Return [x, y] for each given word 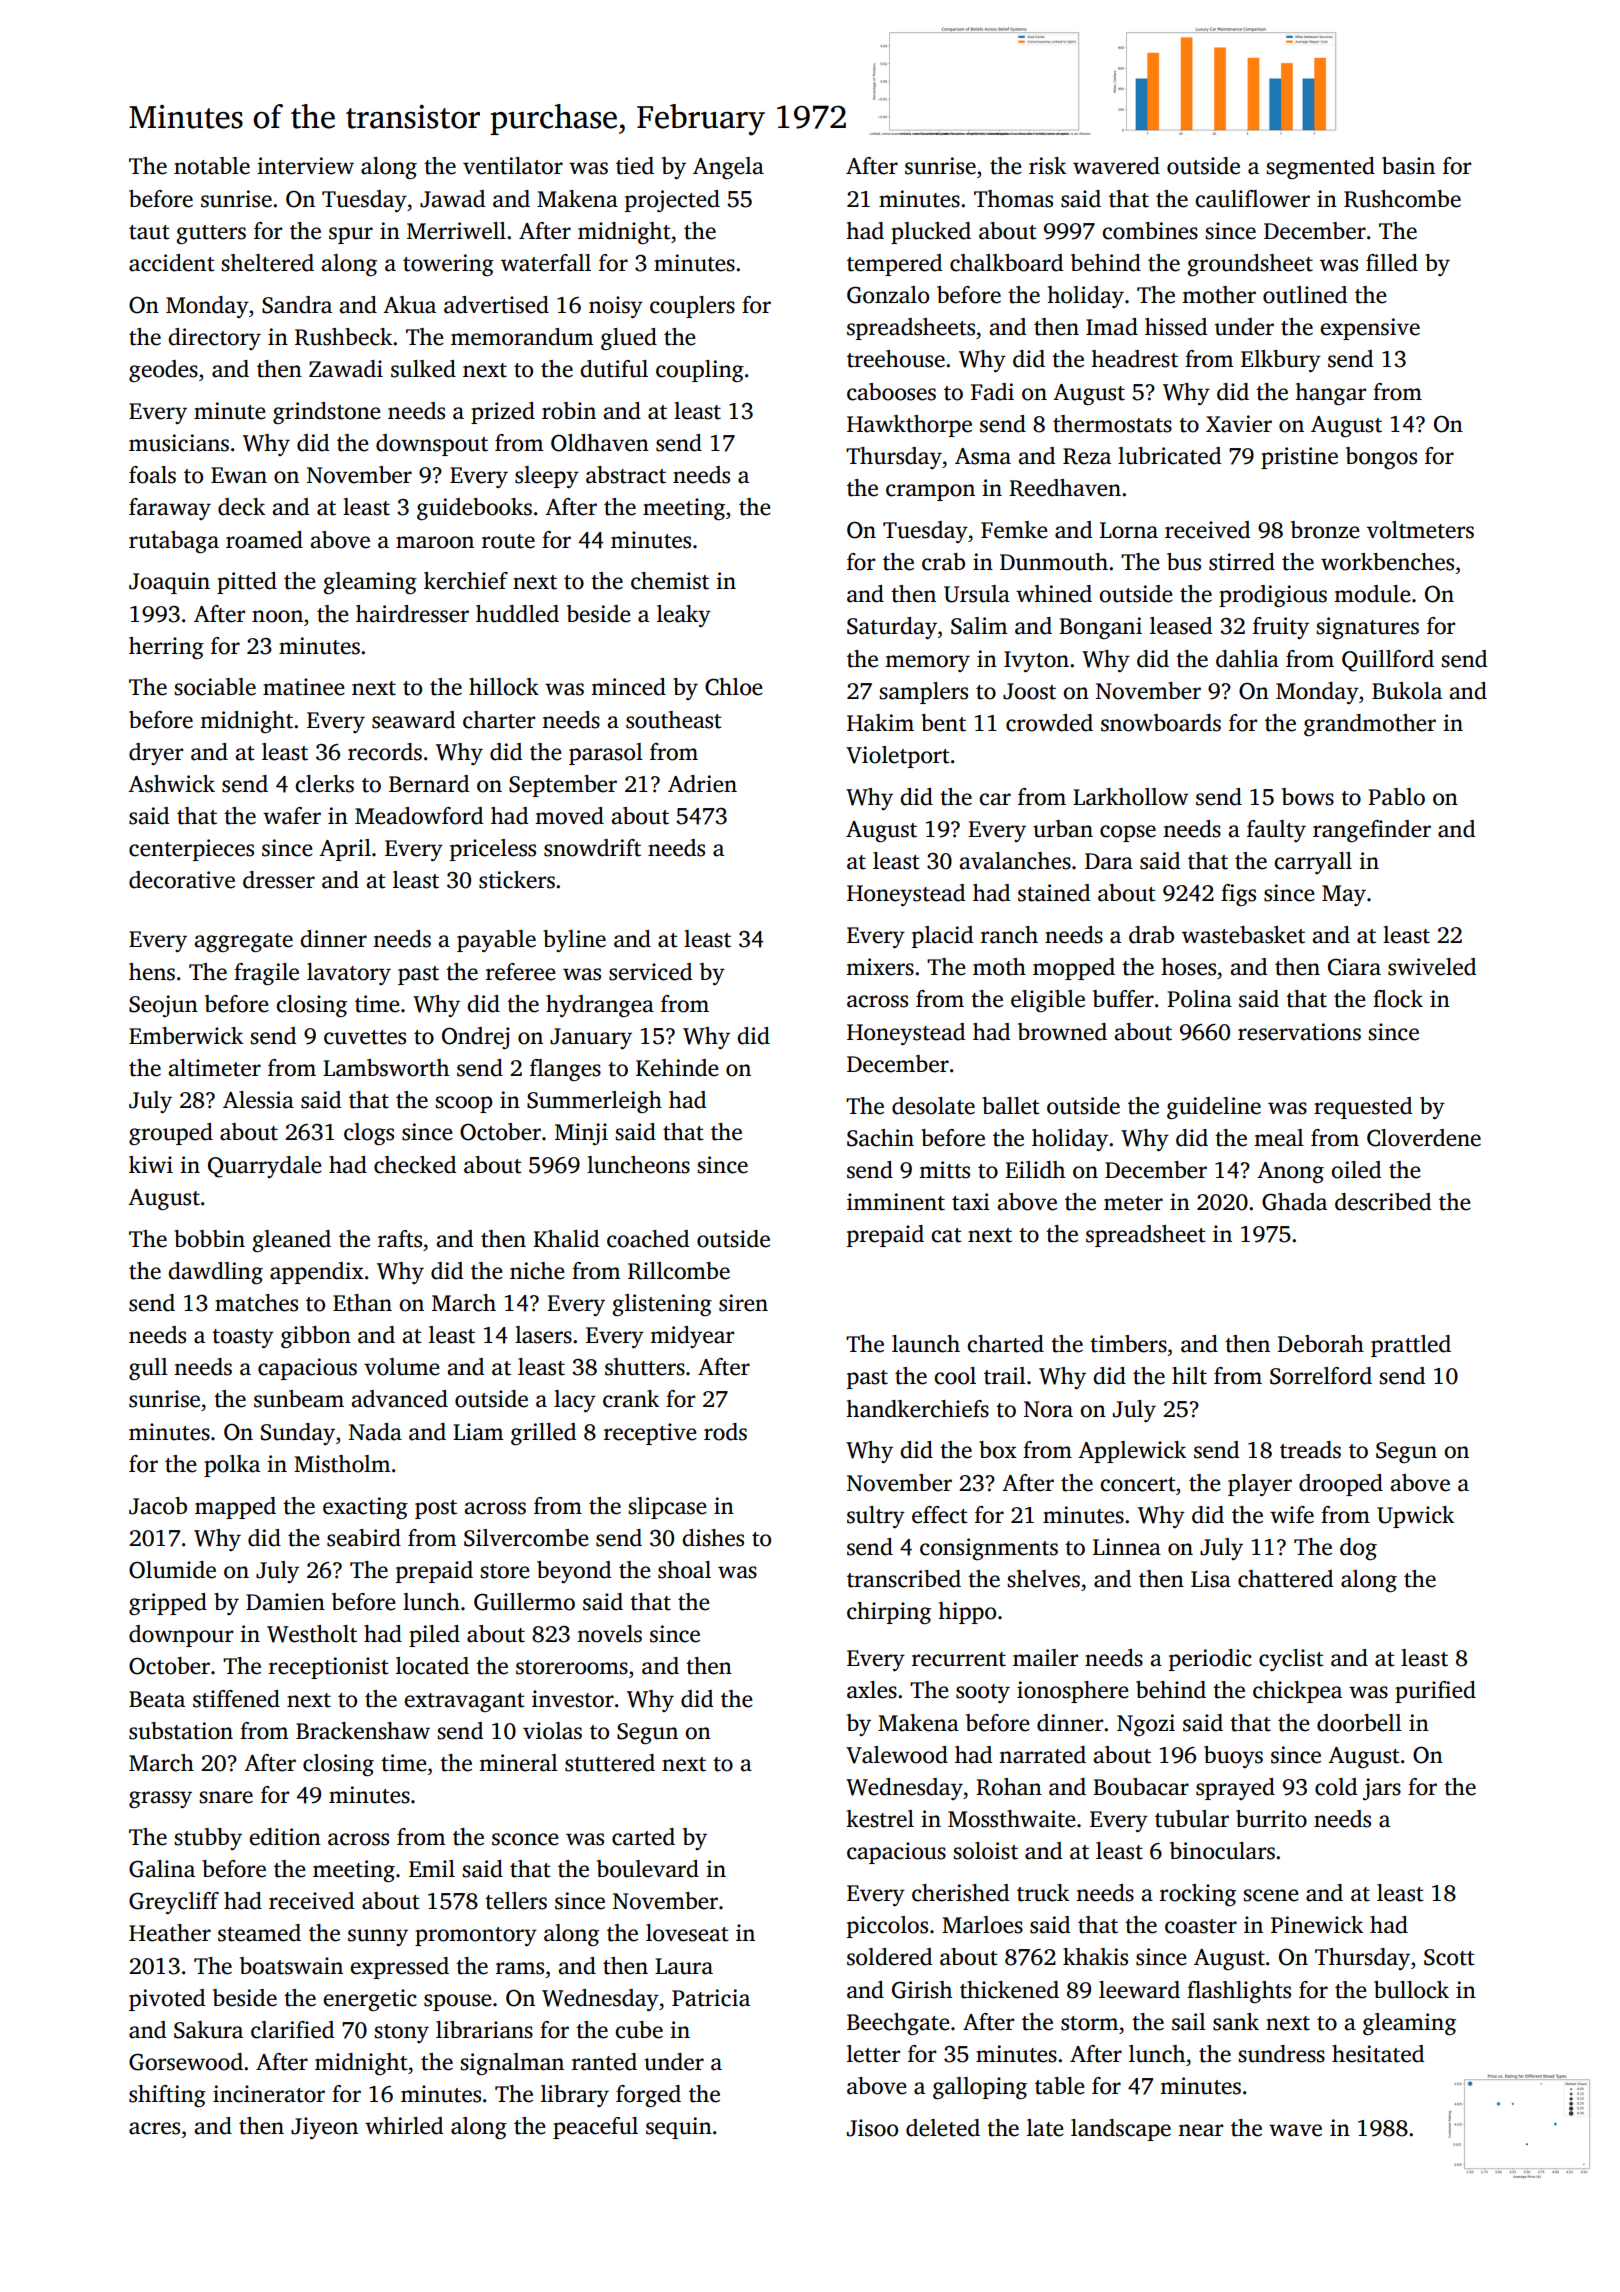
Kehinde [677, 1068]
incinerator [269, 2094]
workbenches [1387, 562]
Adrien [702, 784]
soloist [985, 1851]
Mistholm [342, 1464]
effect [940, 1515]
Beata [157, 1699]
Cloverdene [1424, 1138]
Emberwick [186, 1036]
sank [1236, 2022]
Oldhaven [600, 443]
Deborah [1320, 1344]
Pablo [1396, 797]
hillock [504, 687]
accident [172, 263]
